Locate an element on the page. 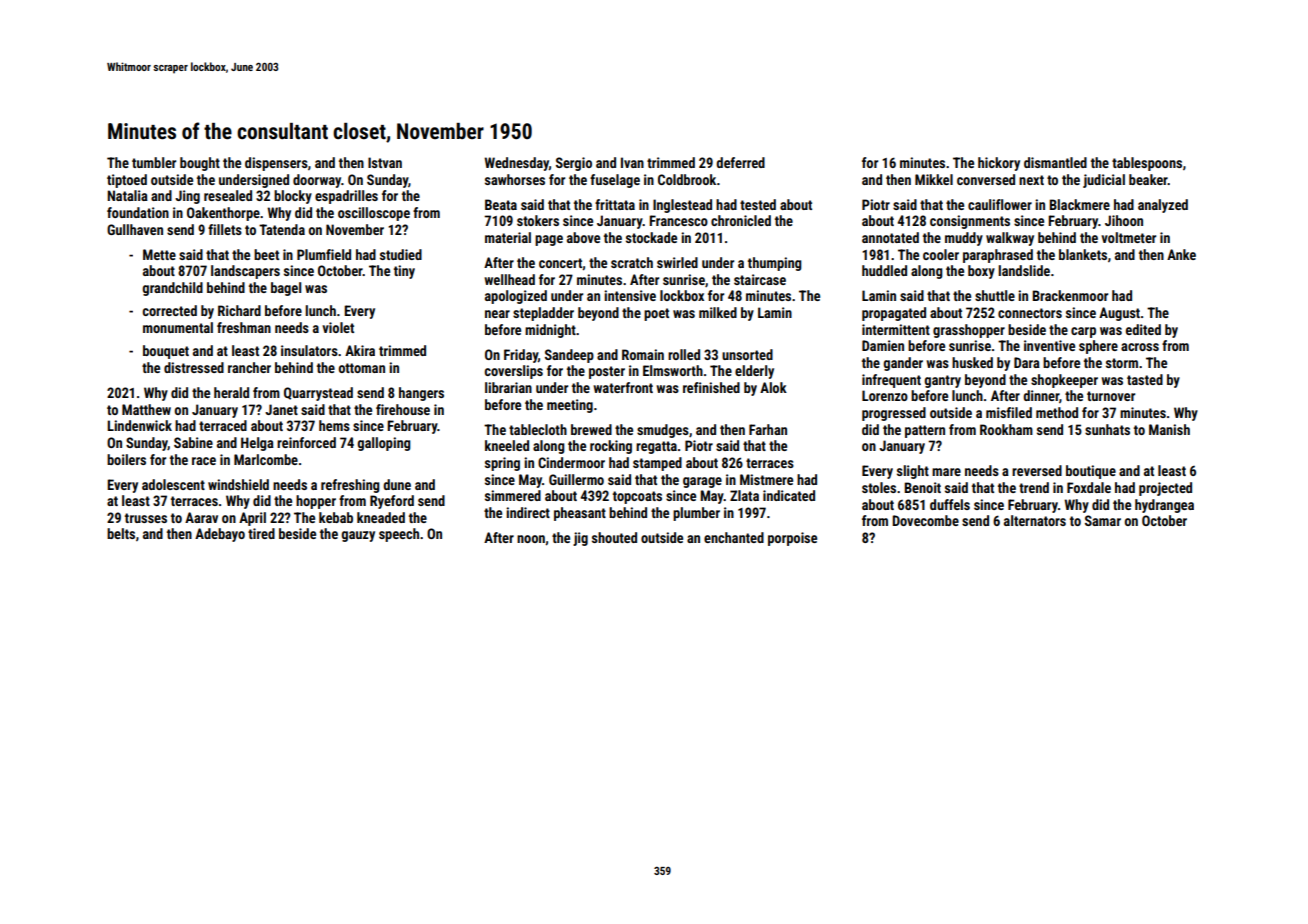 This image has width=1308, height=924. belts is located at coordinates (121, 533).
